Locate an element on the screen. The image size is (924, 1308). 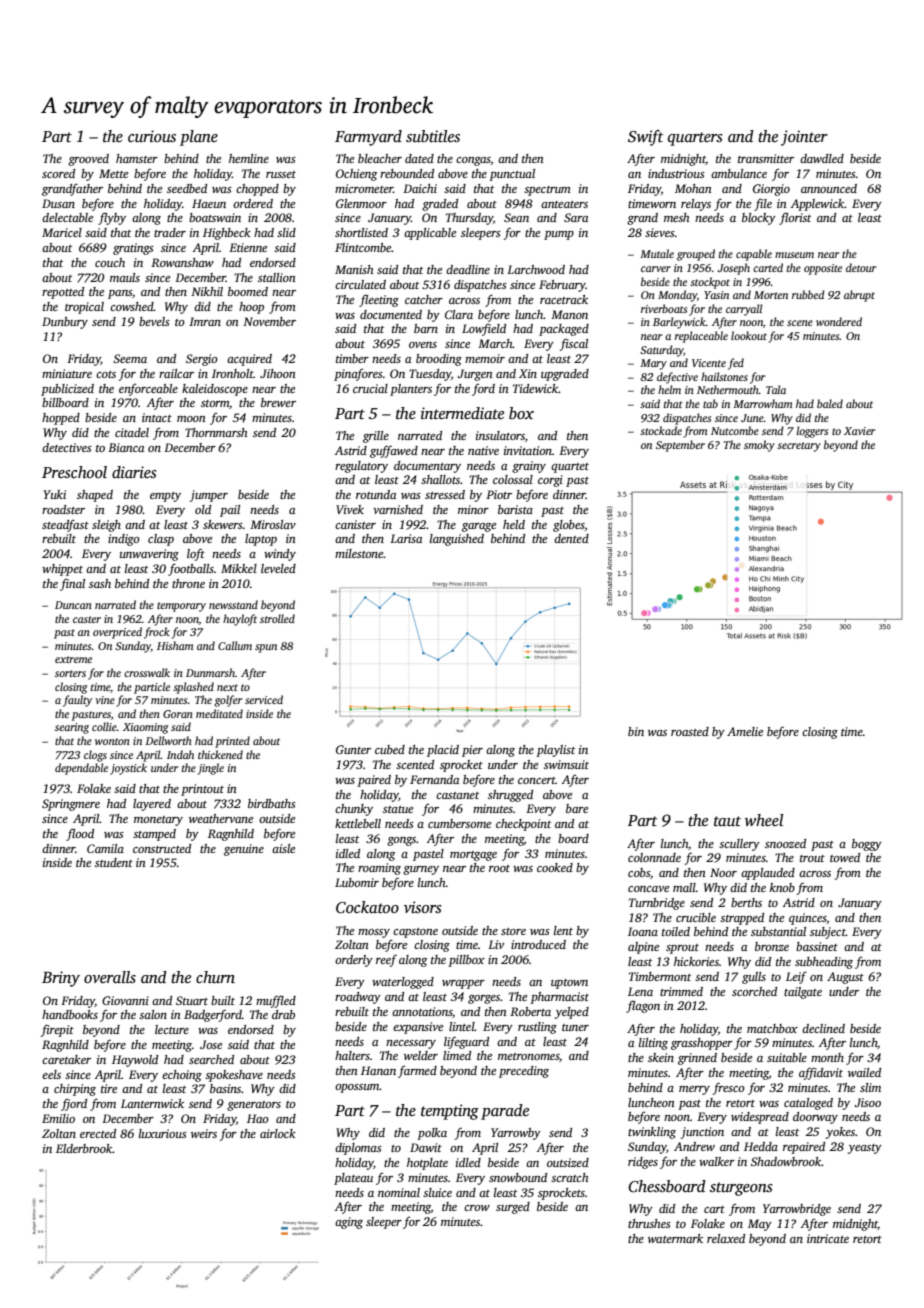
plane is located at coordinates (199, 138).
